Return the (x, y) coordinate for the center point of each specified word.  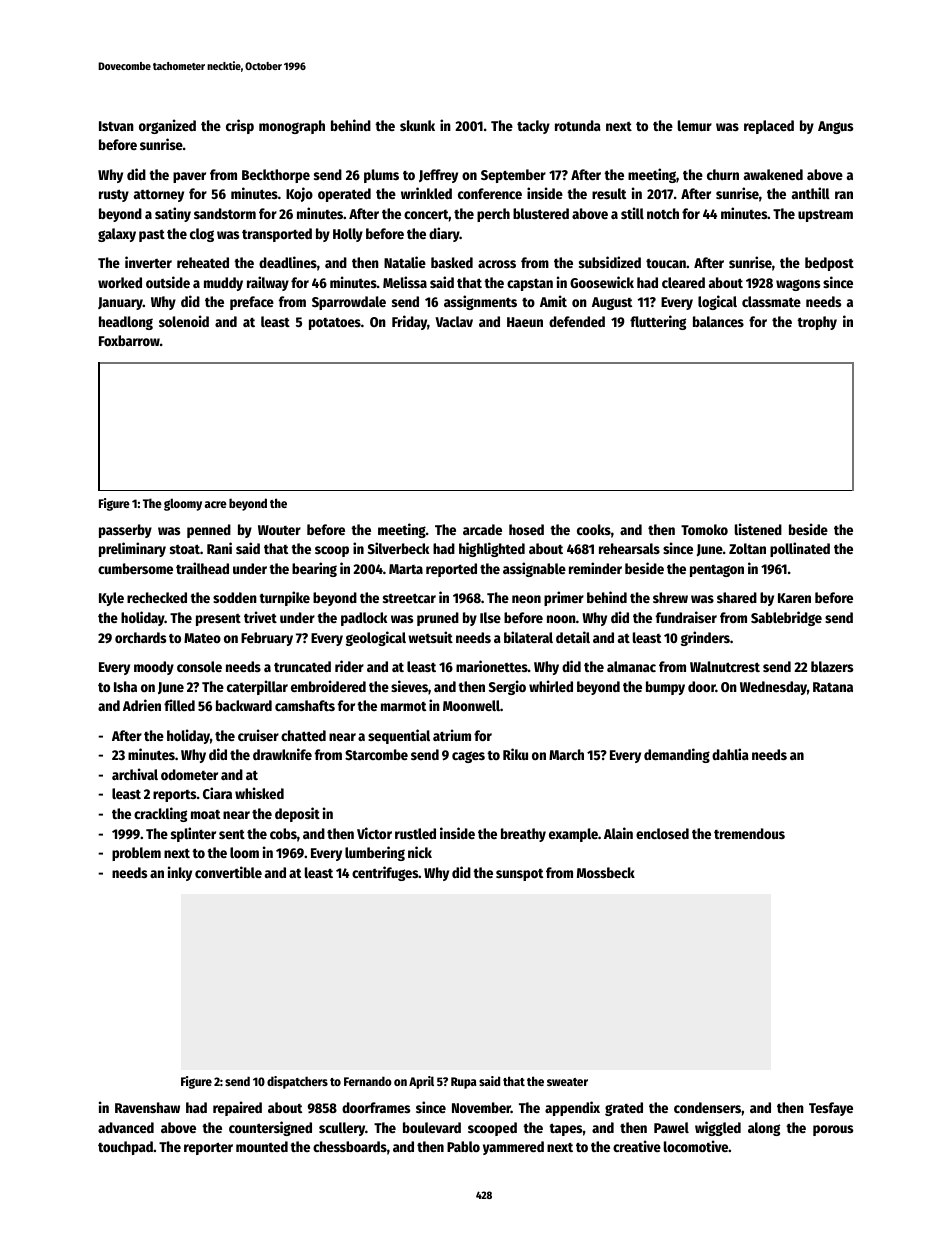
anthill (811, 193)
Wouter (279, 530)
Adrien (142, 705)
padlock (364, 619)
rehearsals (629, 548)
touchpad (125, 1148)
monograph (292, 127)
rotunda (578, 125)
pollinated (800, 549)
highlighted (492, 549)
